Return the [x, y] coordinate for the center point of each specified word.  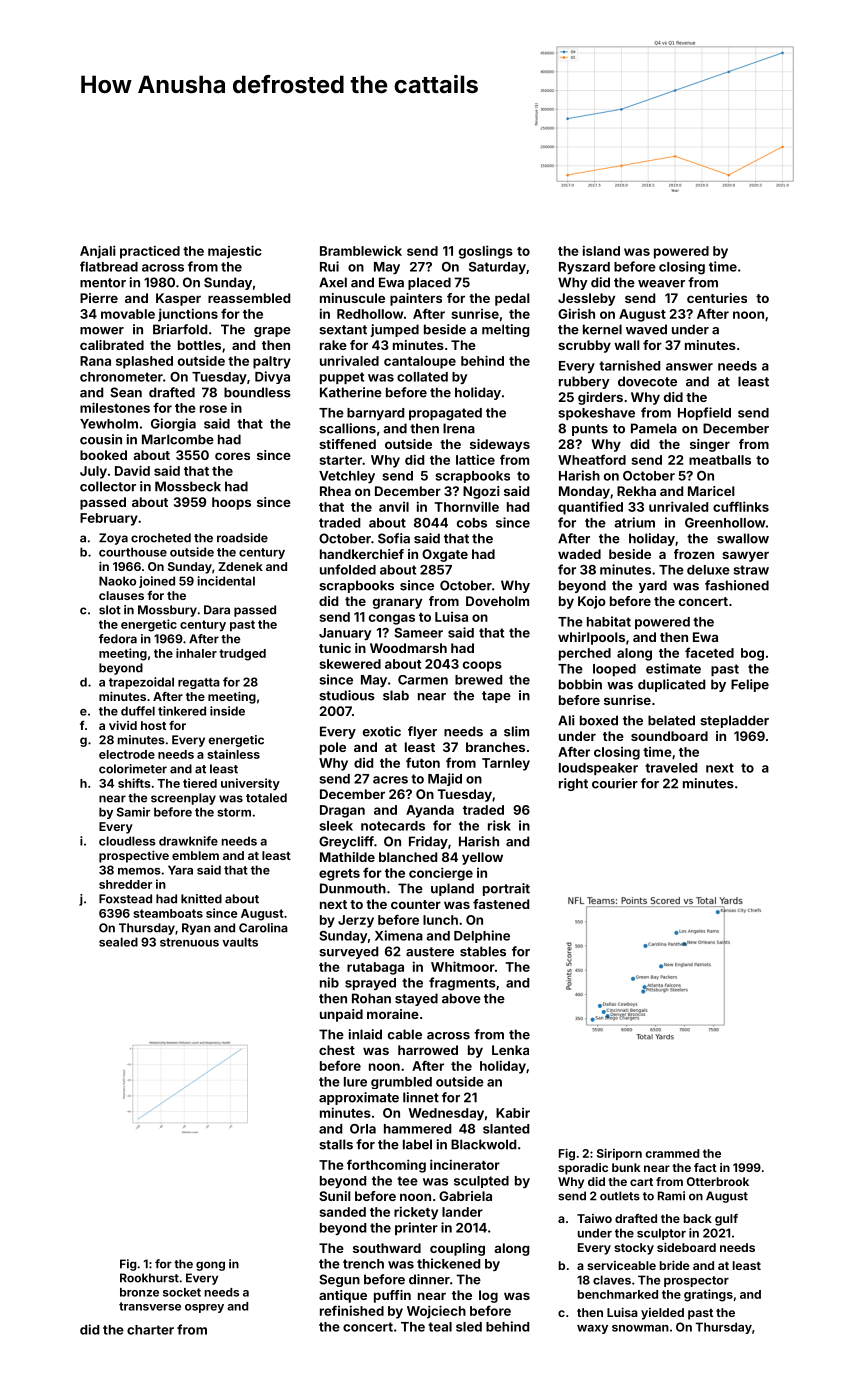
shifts [134, 783]
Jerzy [356, 921]
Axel [333, 282]
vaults [240, 942]
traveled [671, 768]
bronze [139, 1292]
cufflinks [741, 506]
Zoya [113, 539]
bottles [199, 345]
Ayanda [430, 811]
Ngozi [481, 492]
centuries [717, 298]
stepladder [734, 721]
